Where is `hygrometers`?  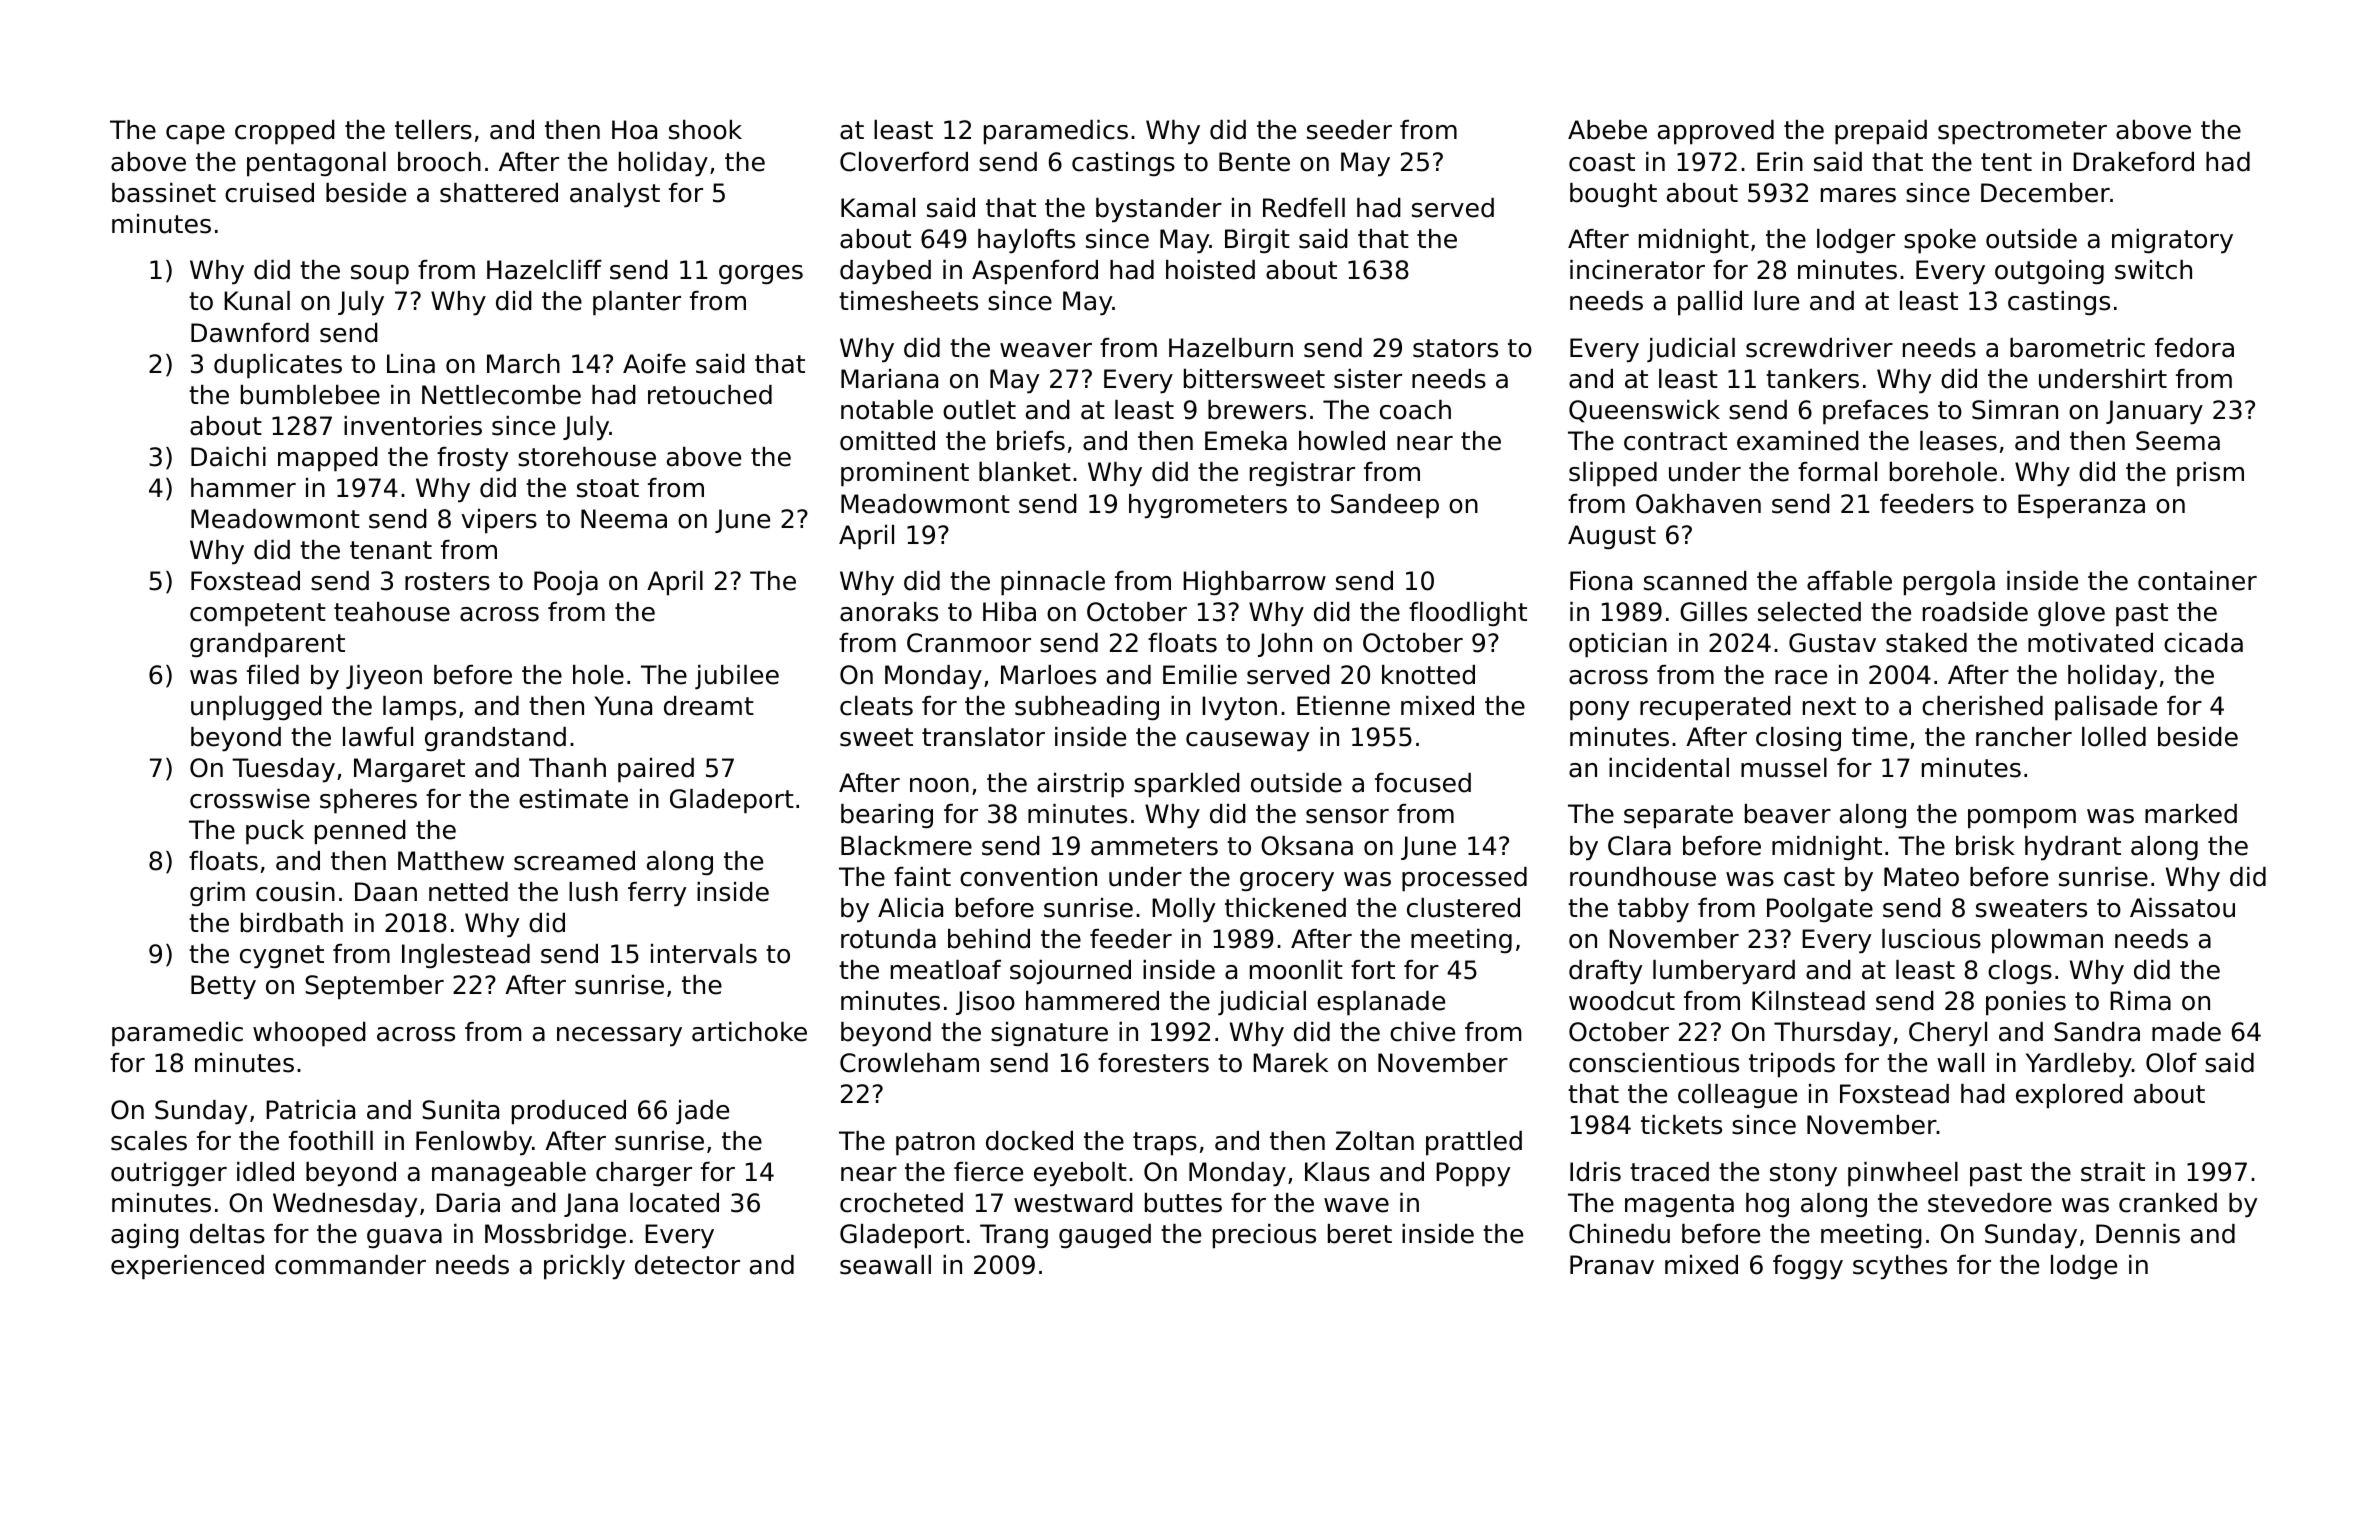
hygrometers is located at coordinates (1208, 506).
